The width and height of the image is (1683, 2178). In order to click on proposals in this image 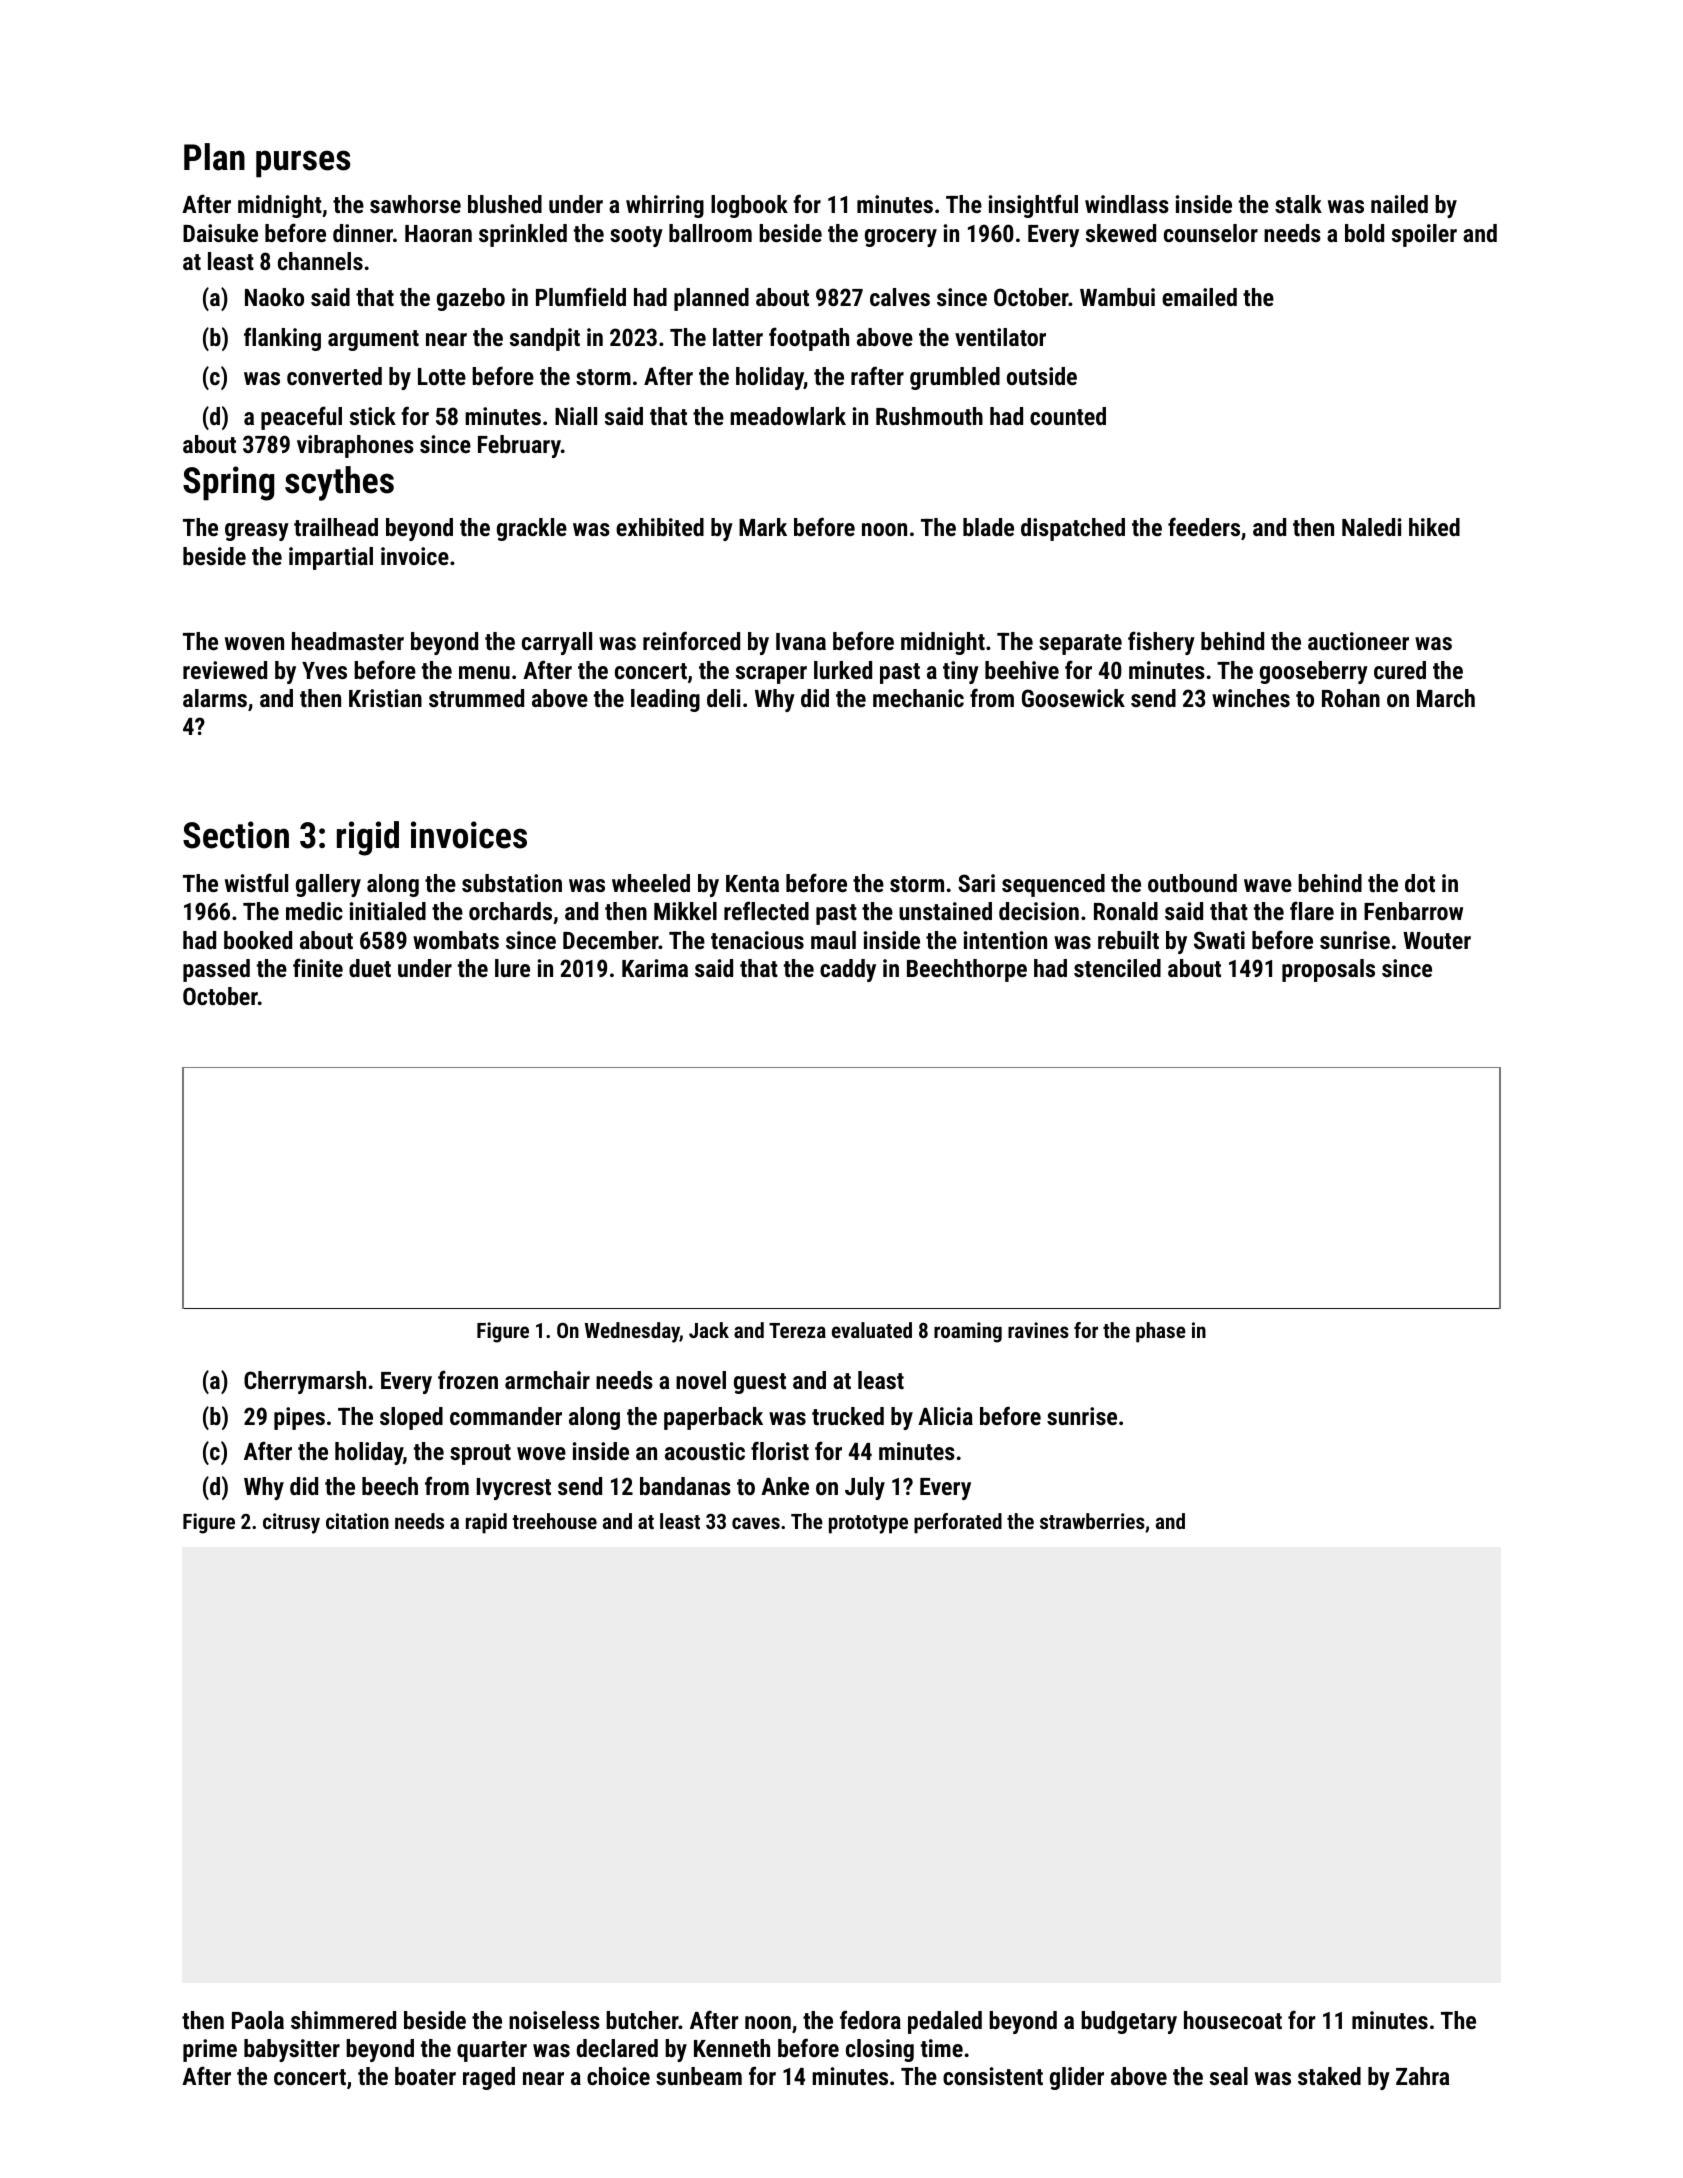, I will do `click(1328, 970)`.
